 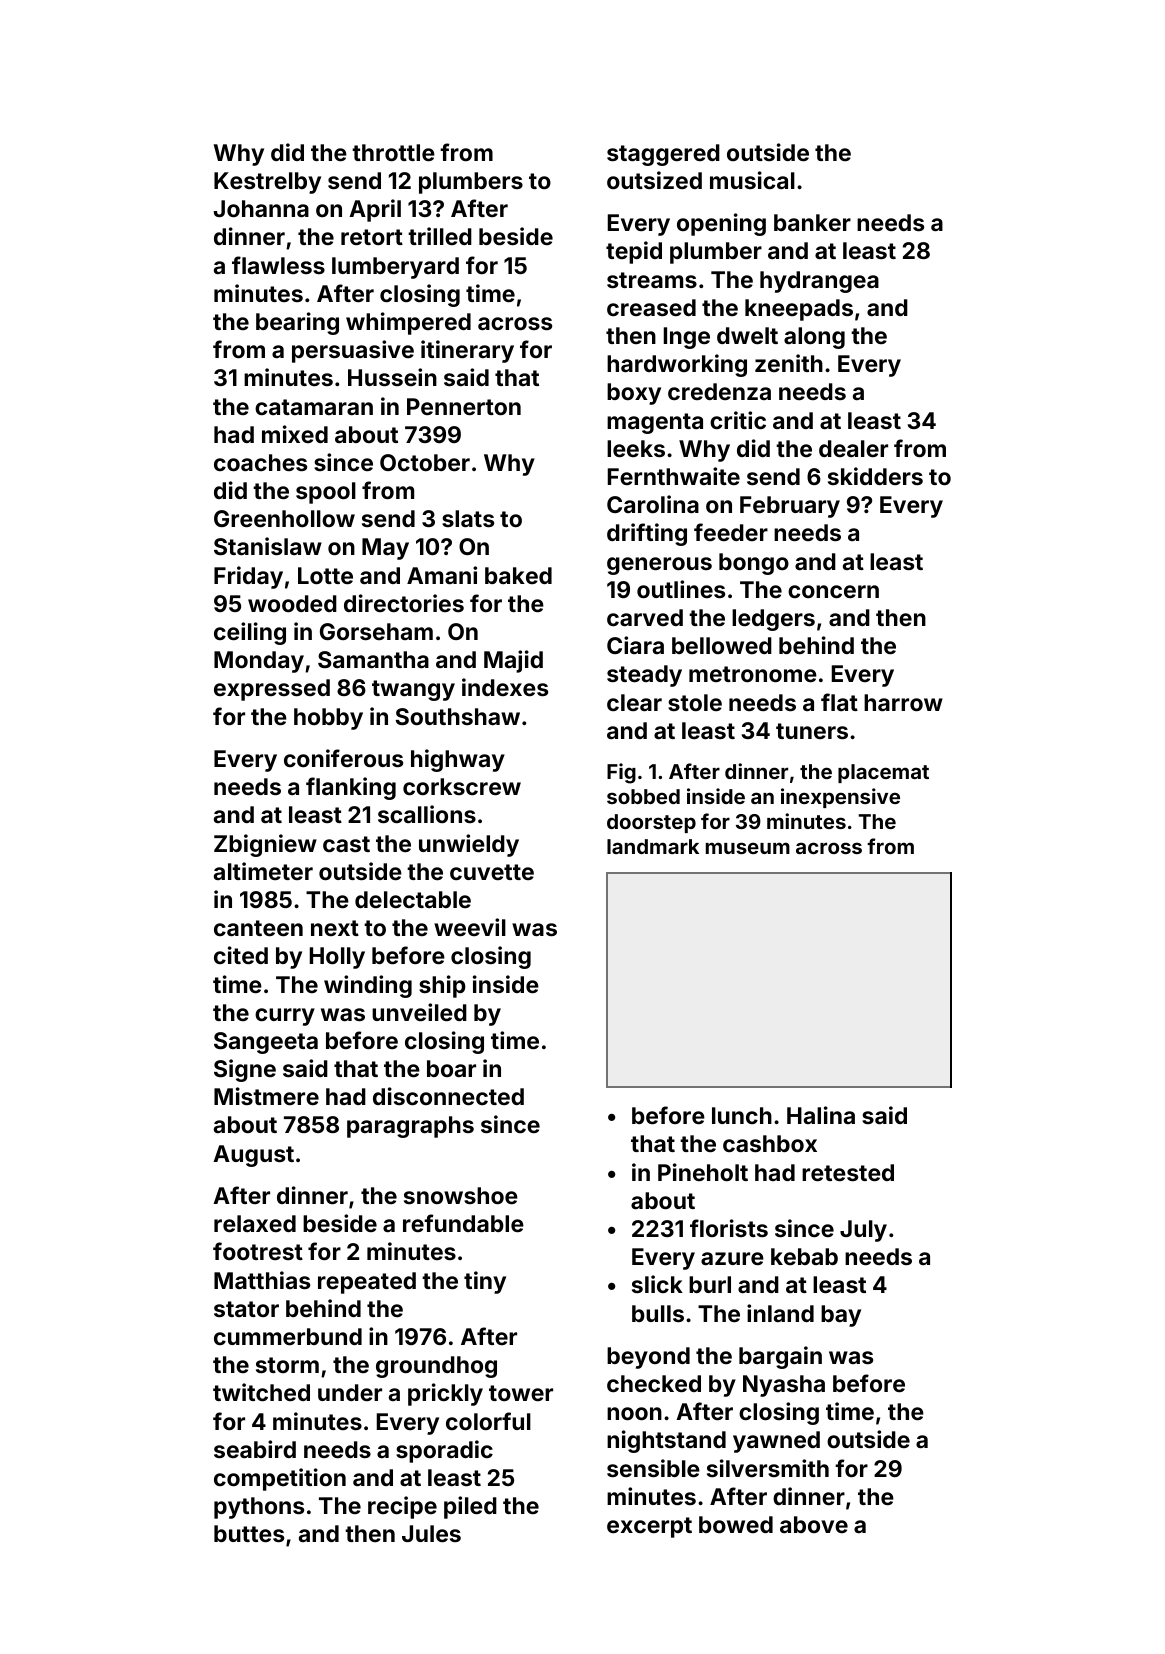 I want to click on directories, so click(x=404, y=603).
